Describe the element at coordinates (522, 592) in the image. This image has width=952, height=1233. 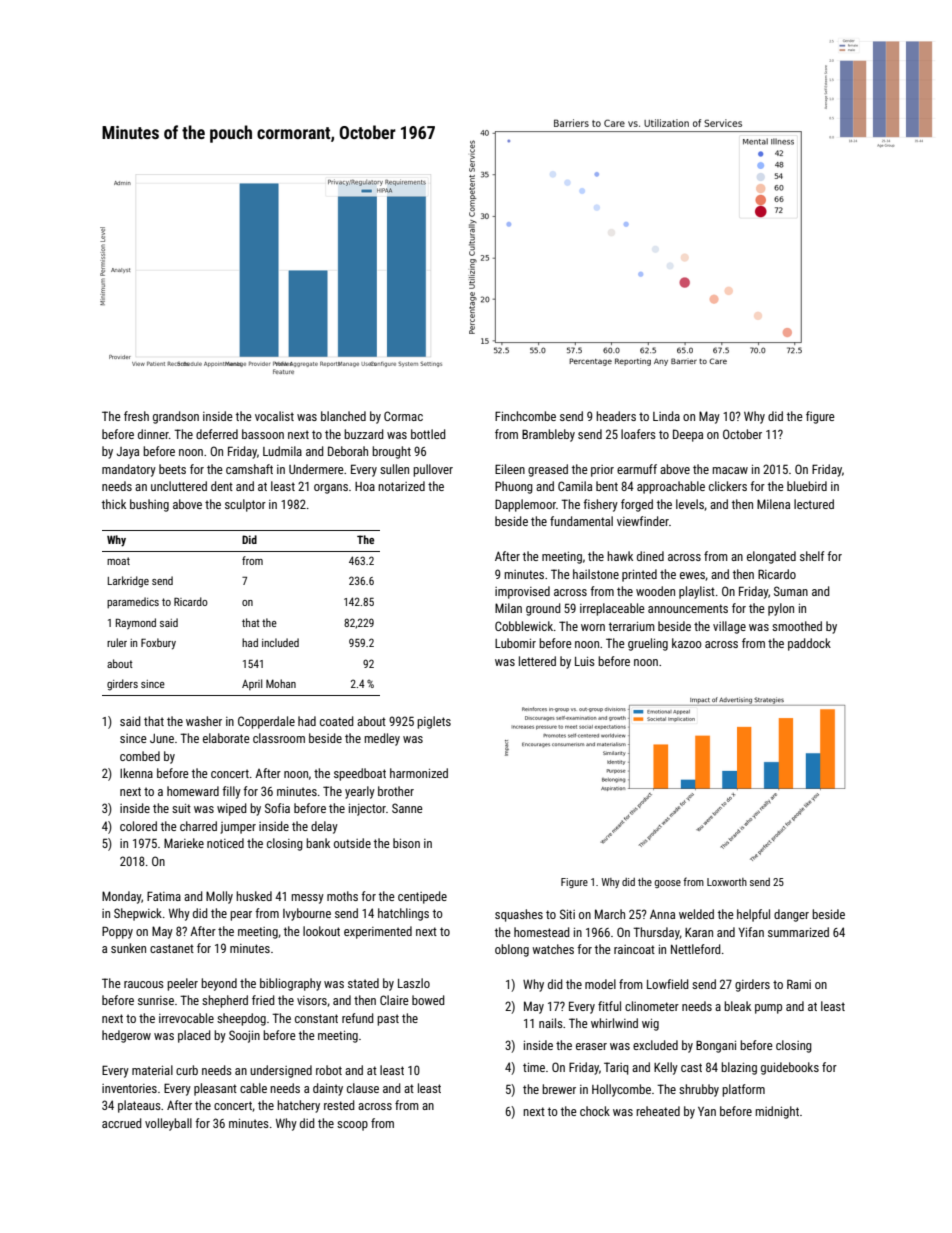
I see `improvised` at that location.
